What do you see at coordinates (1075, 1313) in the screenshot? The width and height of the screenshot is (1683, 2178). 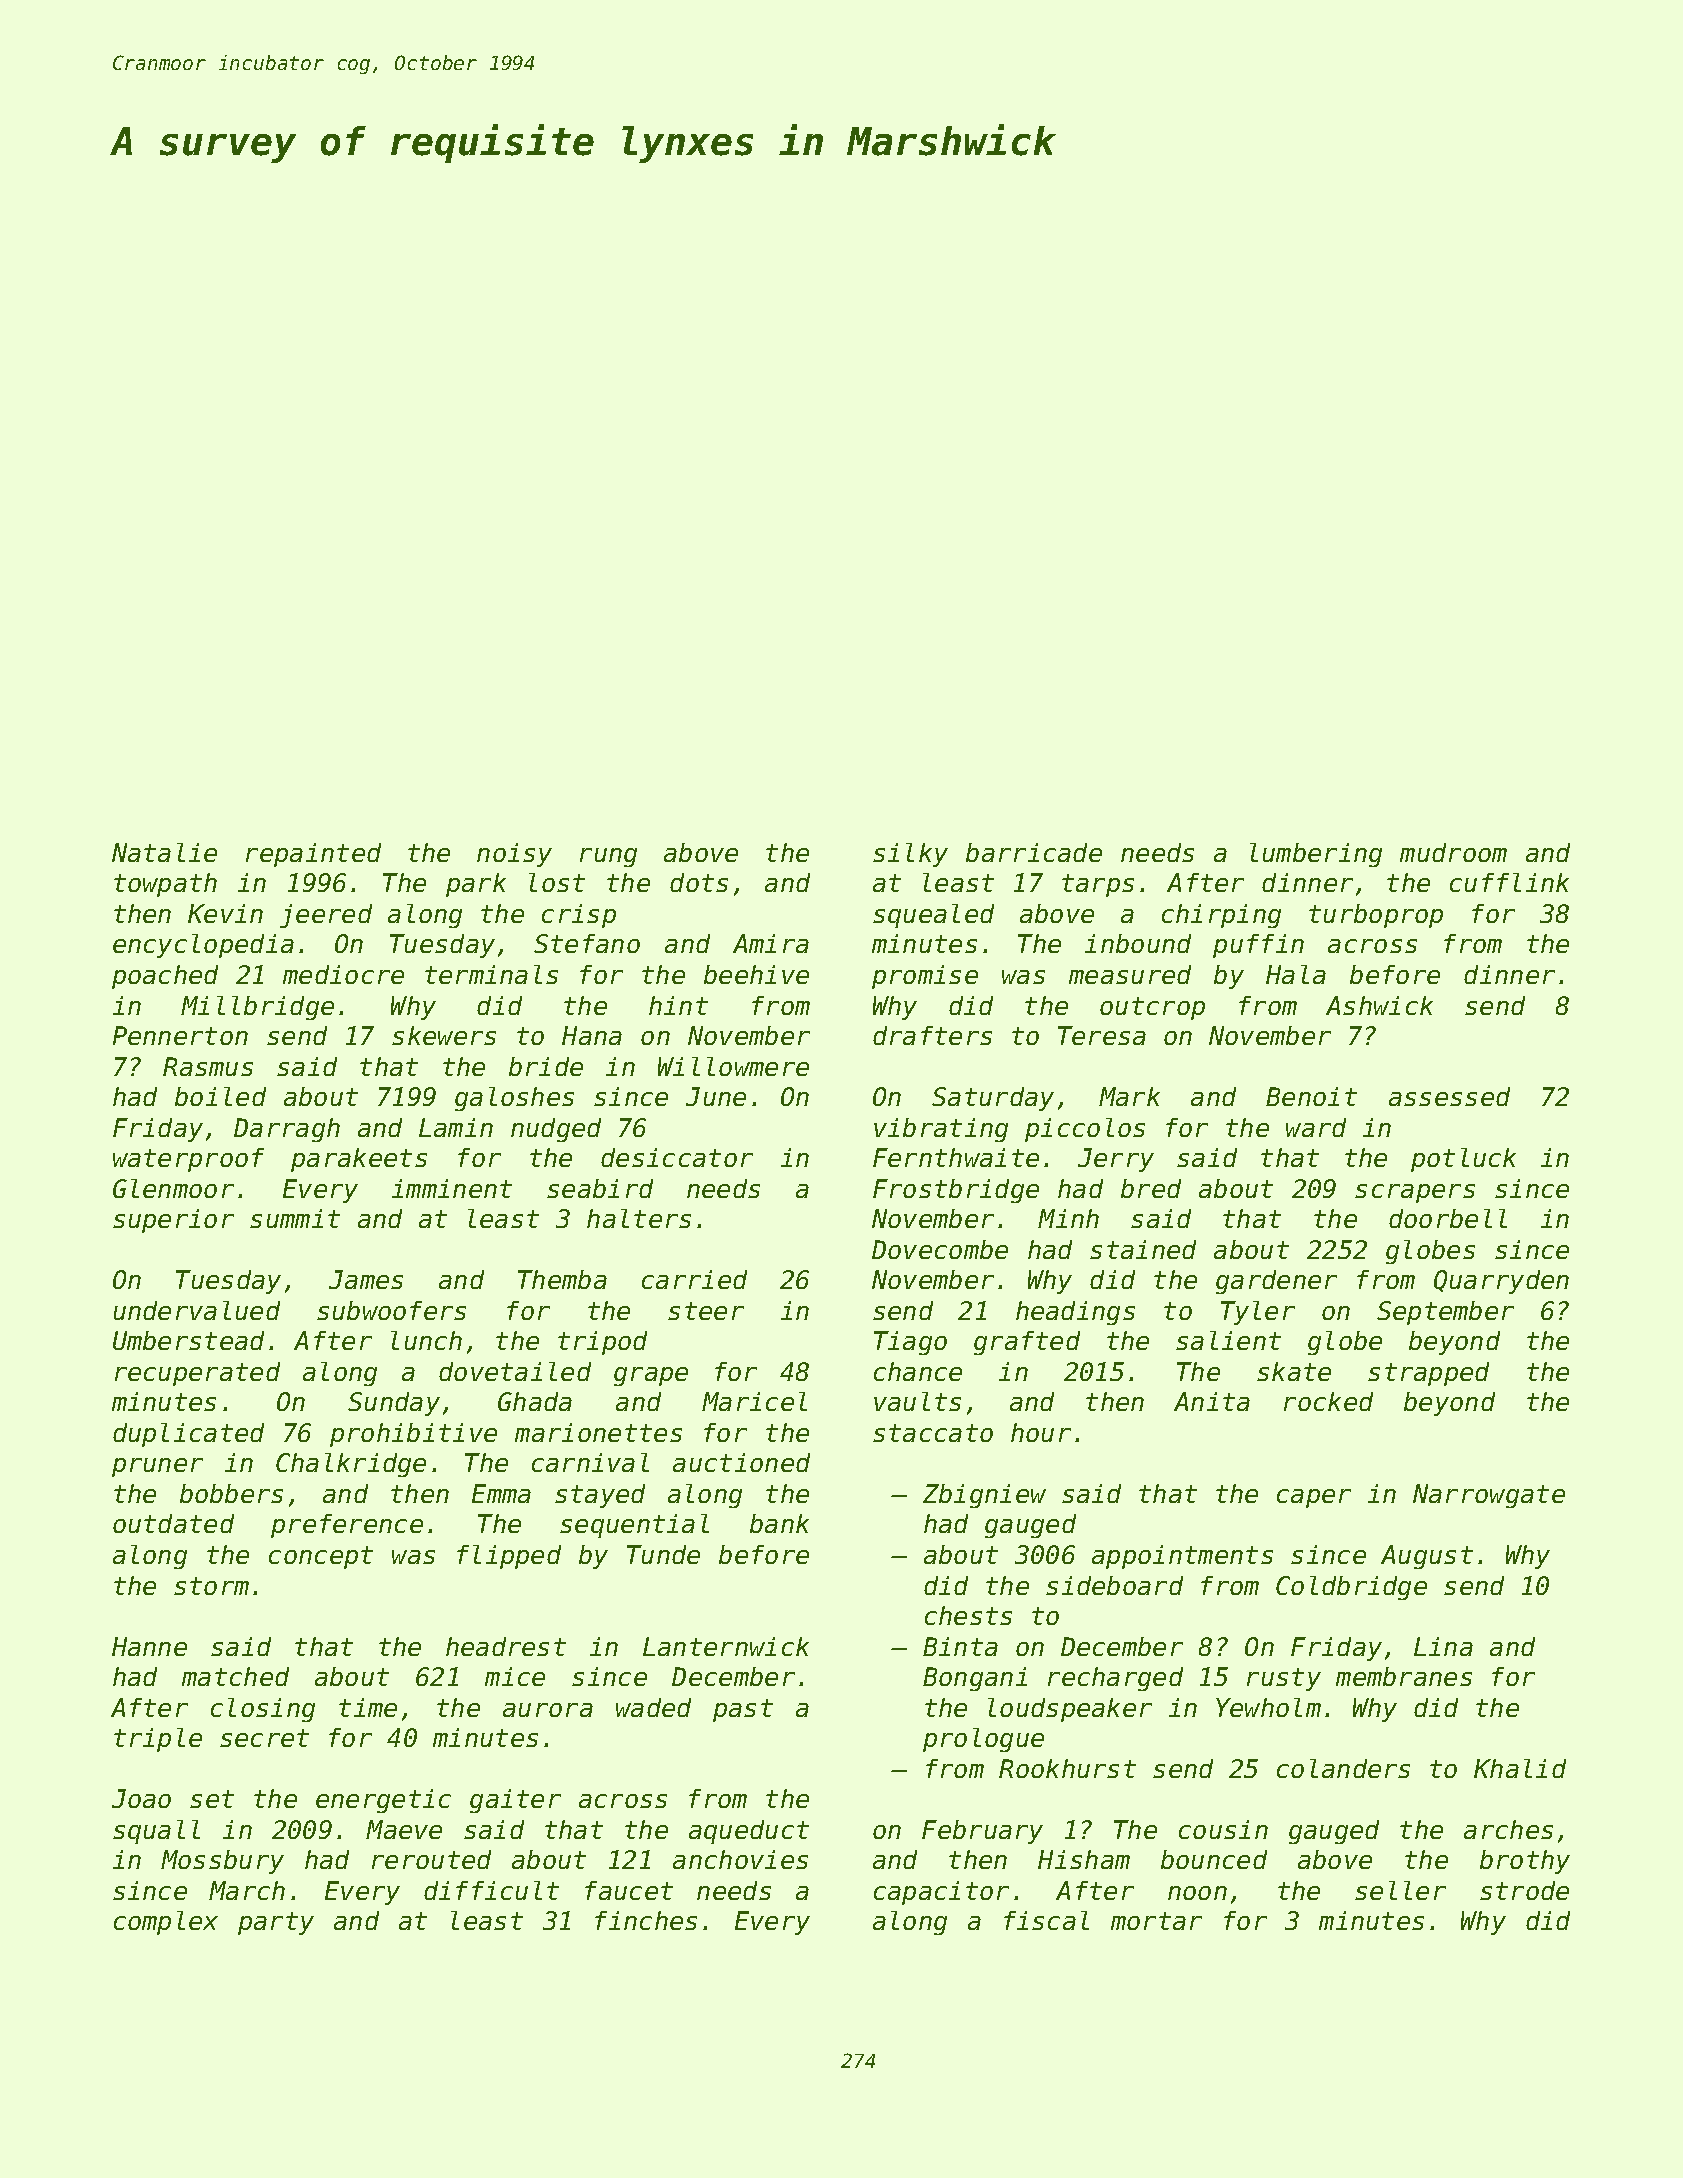 I see `headings` at bounding box center [1075, 1313].
